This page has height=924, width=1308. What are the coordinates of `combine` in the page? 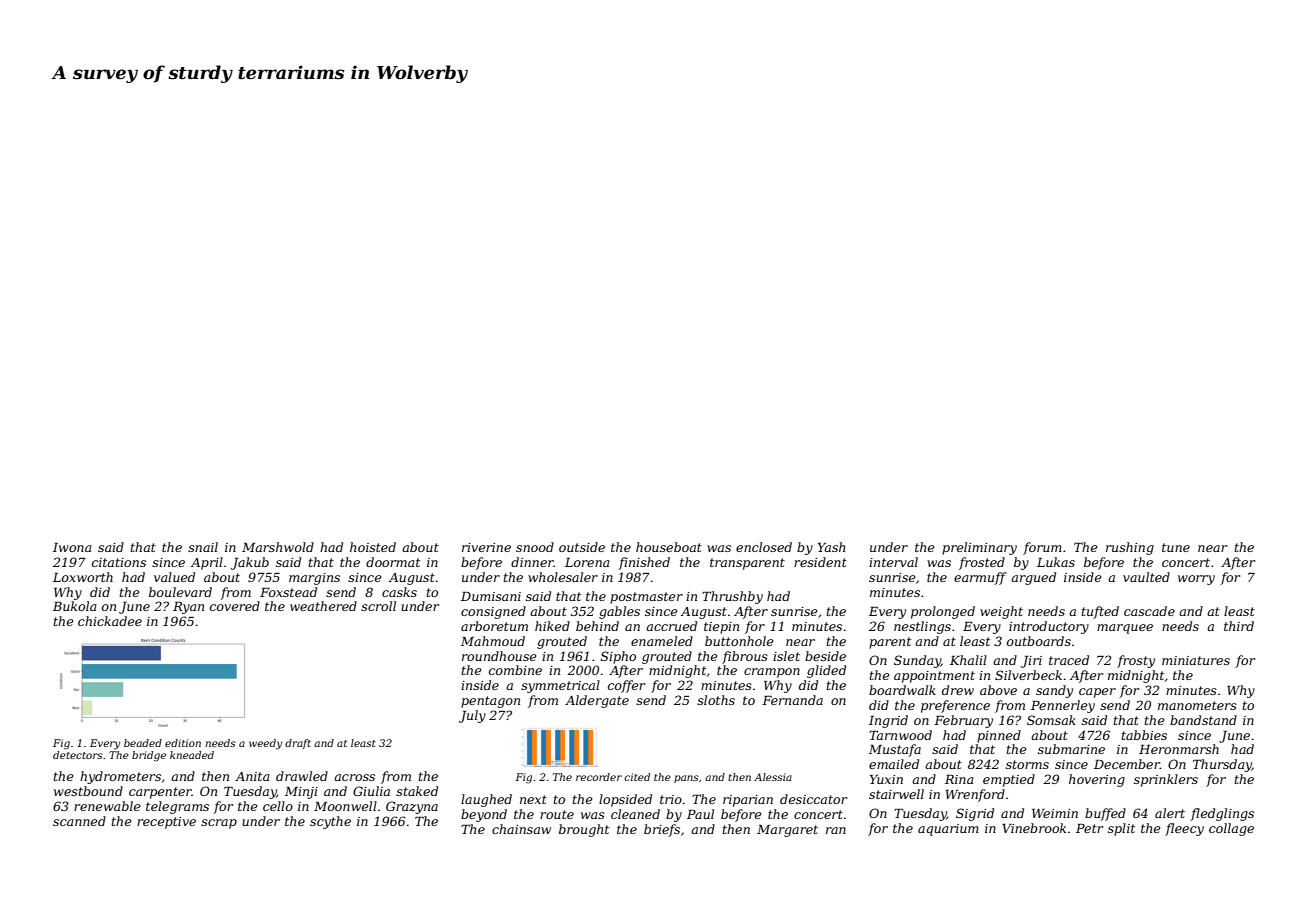 It's located at (515, 670).
